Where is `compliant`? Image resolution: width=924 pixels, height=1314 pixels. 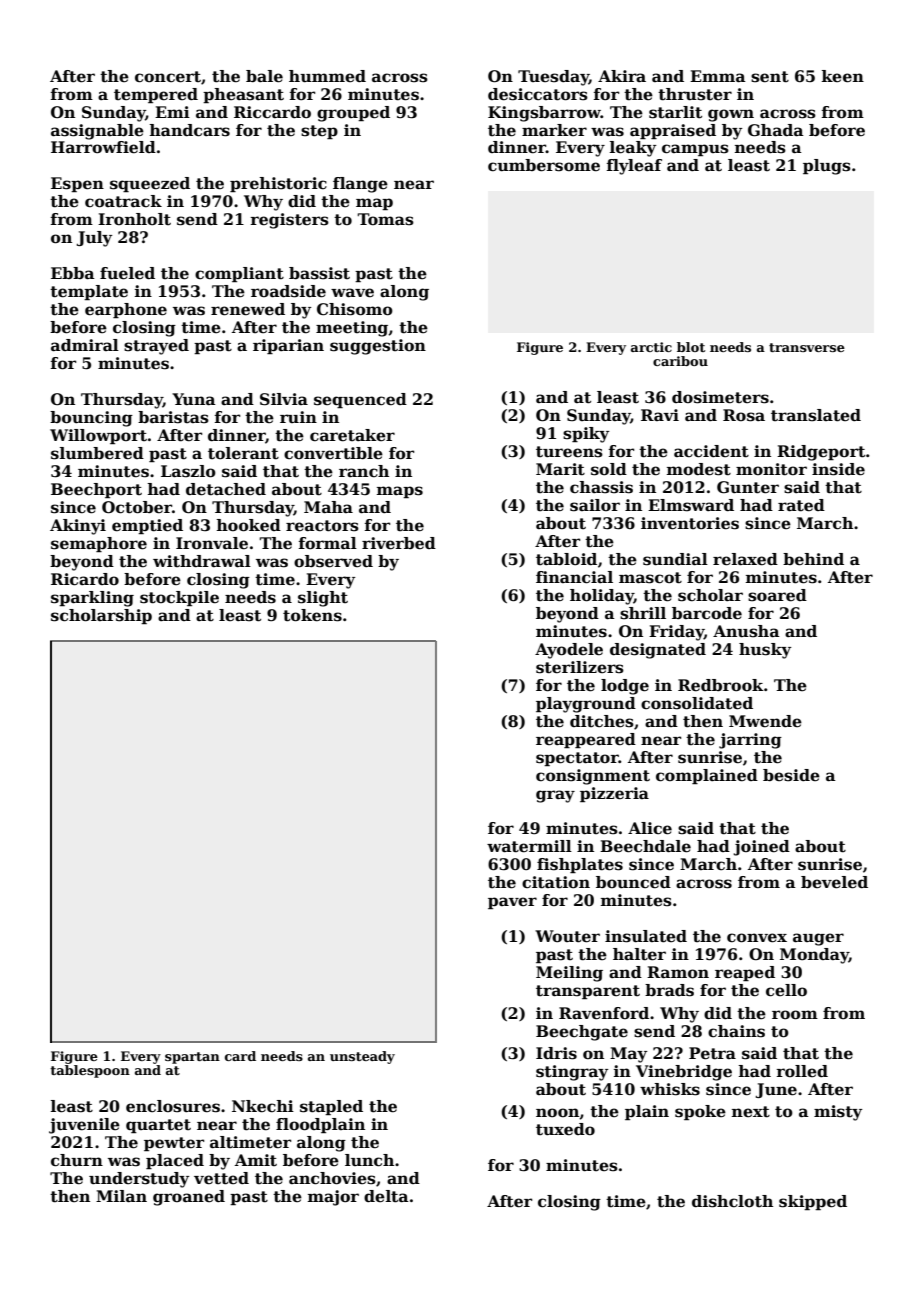
compliant is located at coordinates (239, 274).
